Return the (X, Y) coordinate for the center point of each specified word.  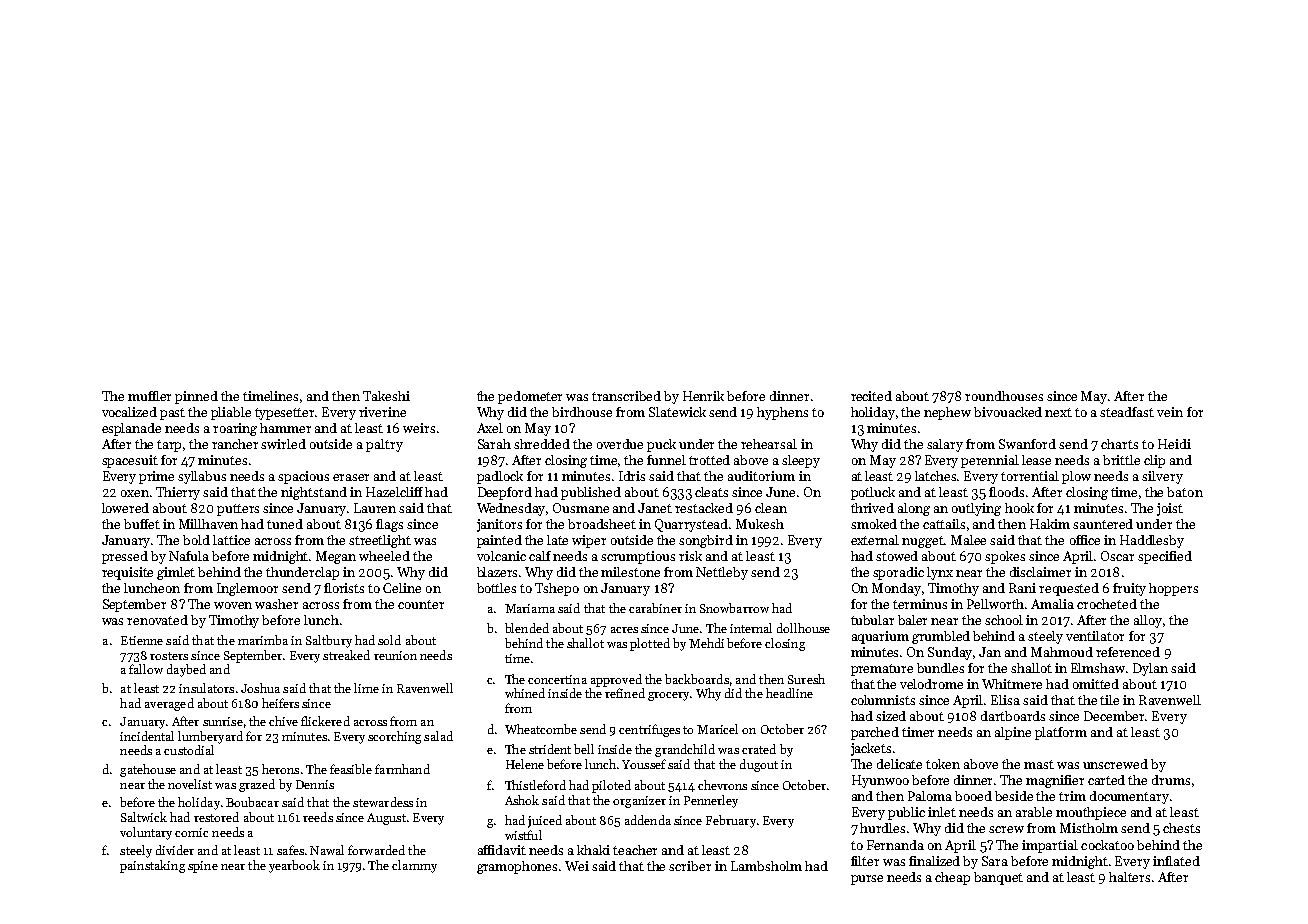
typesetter (285, 414)
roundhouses (1004, 396)
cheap (952, 878)
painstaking (152, 866)
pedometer (530, 397)
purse (867, 880)
